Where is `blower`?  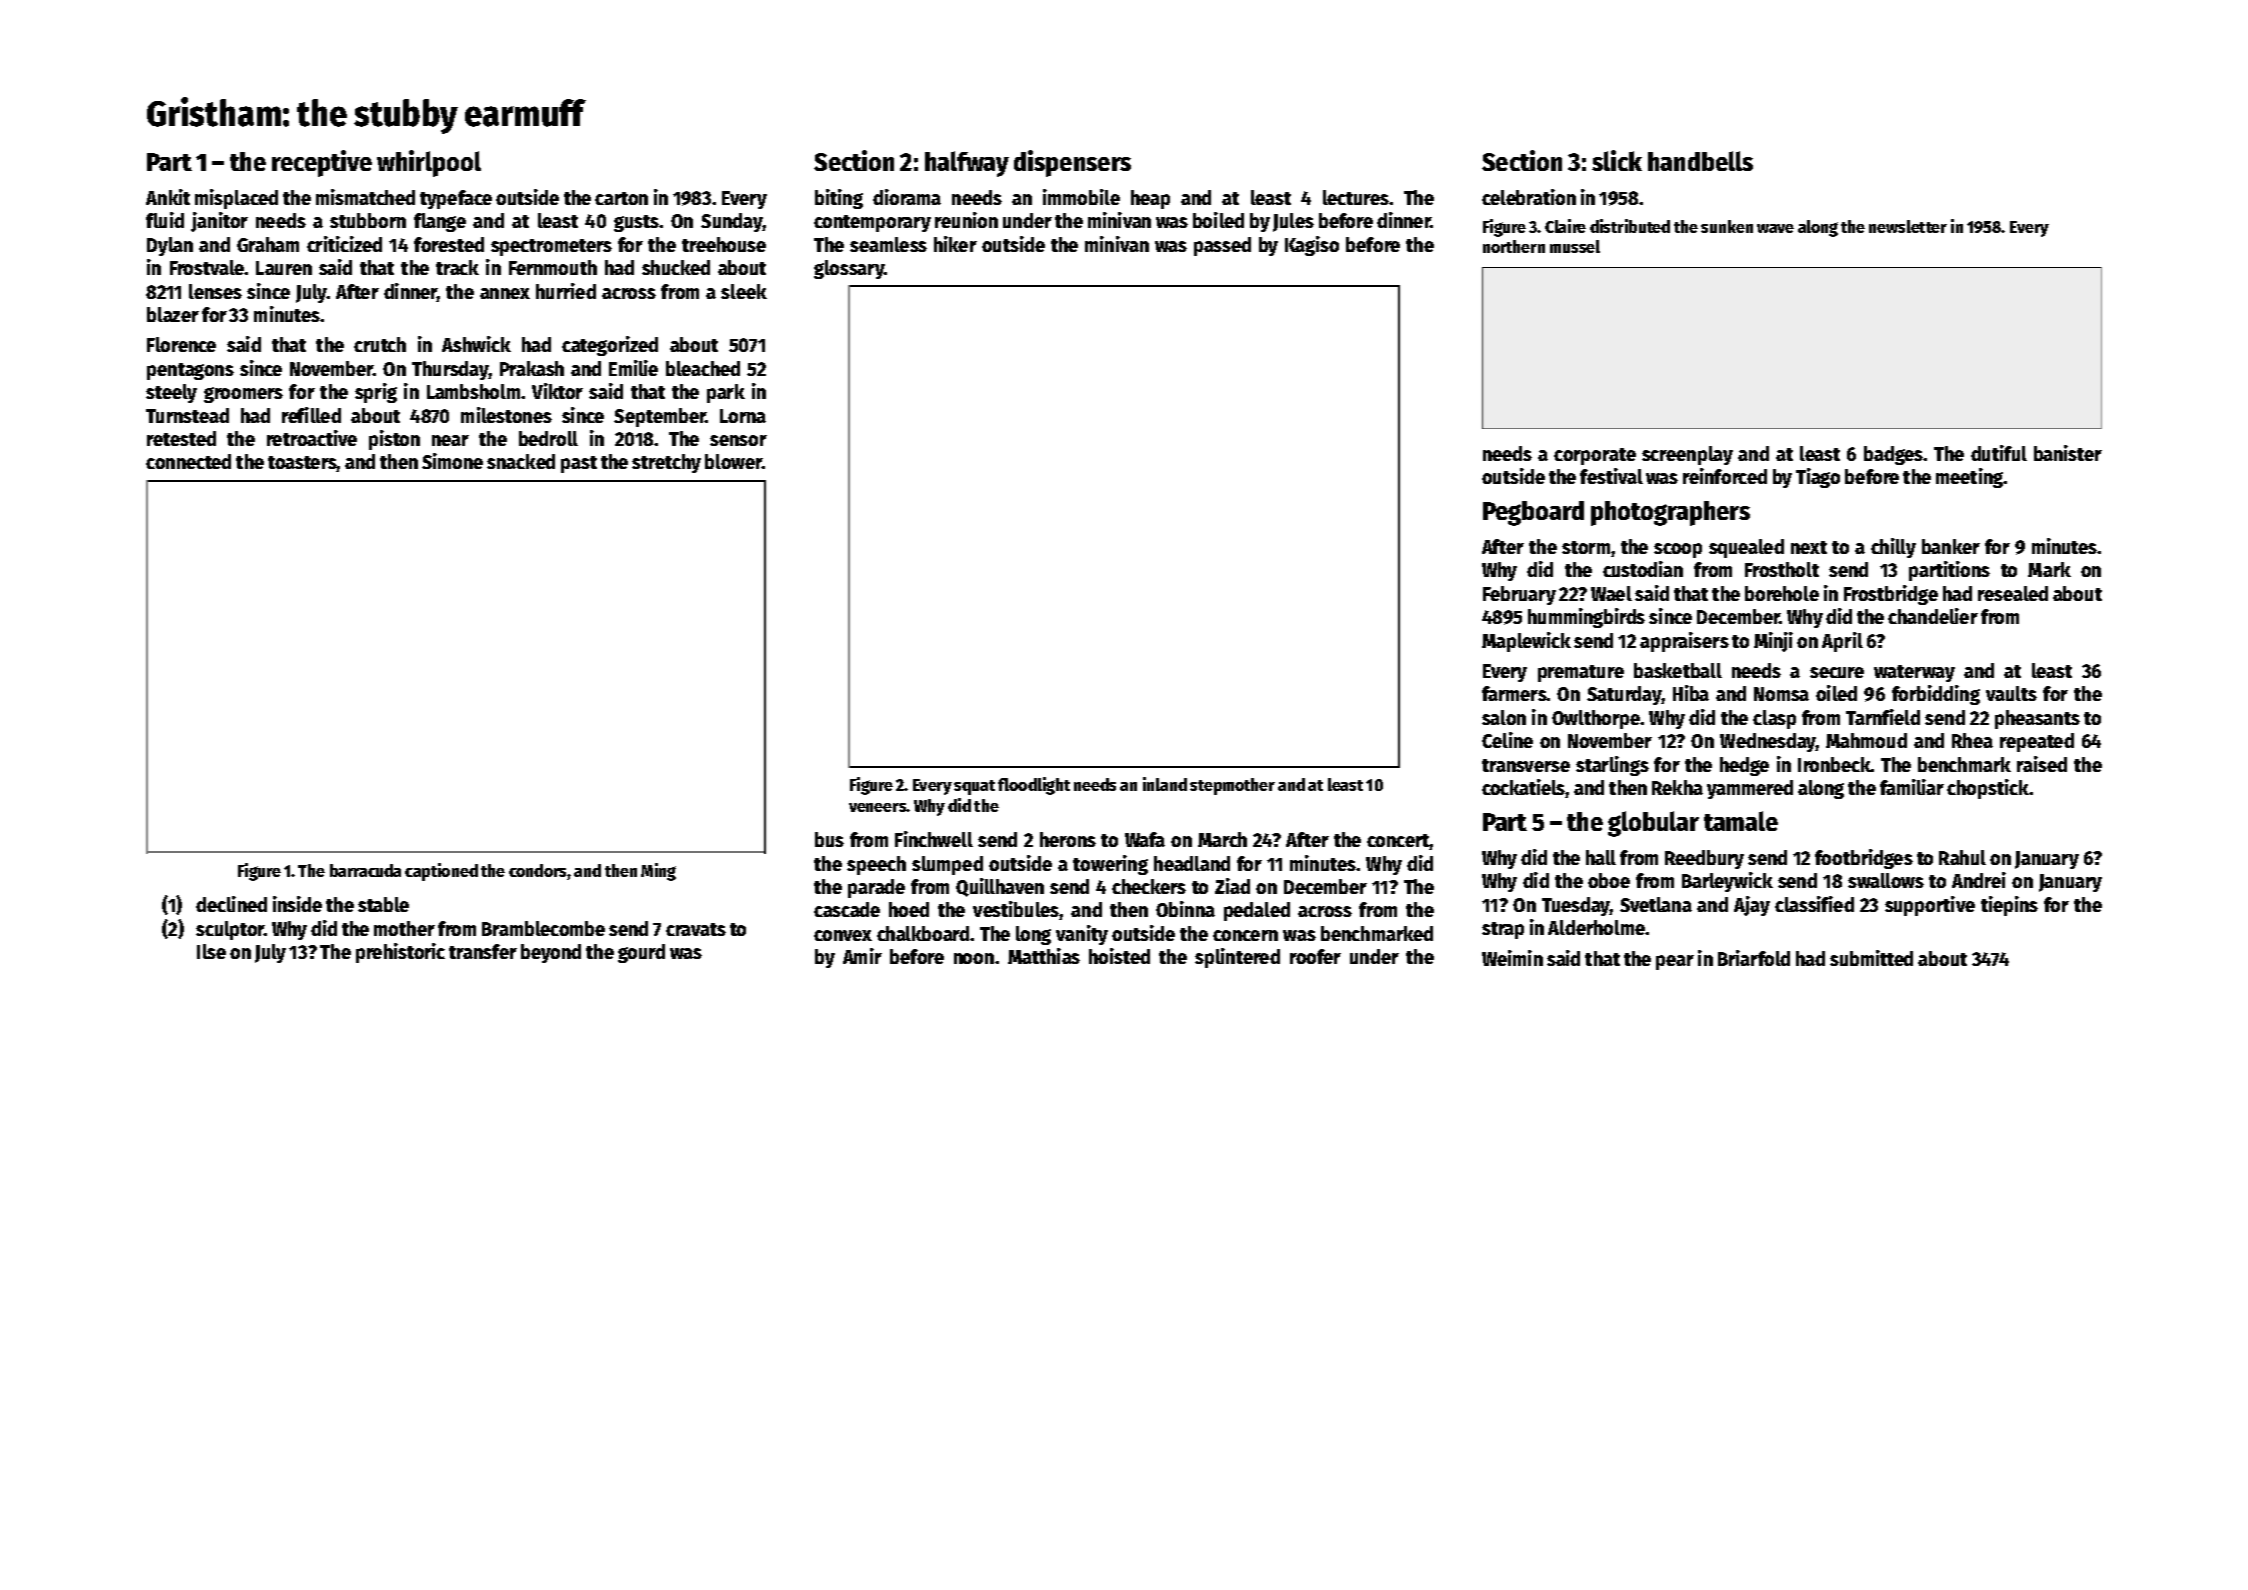 blower is located at coordinates (733, 461).
